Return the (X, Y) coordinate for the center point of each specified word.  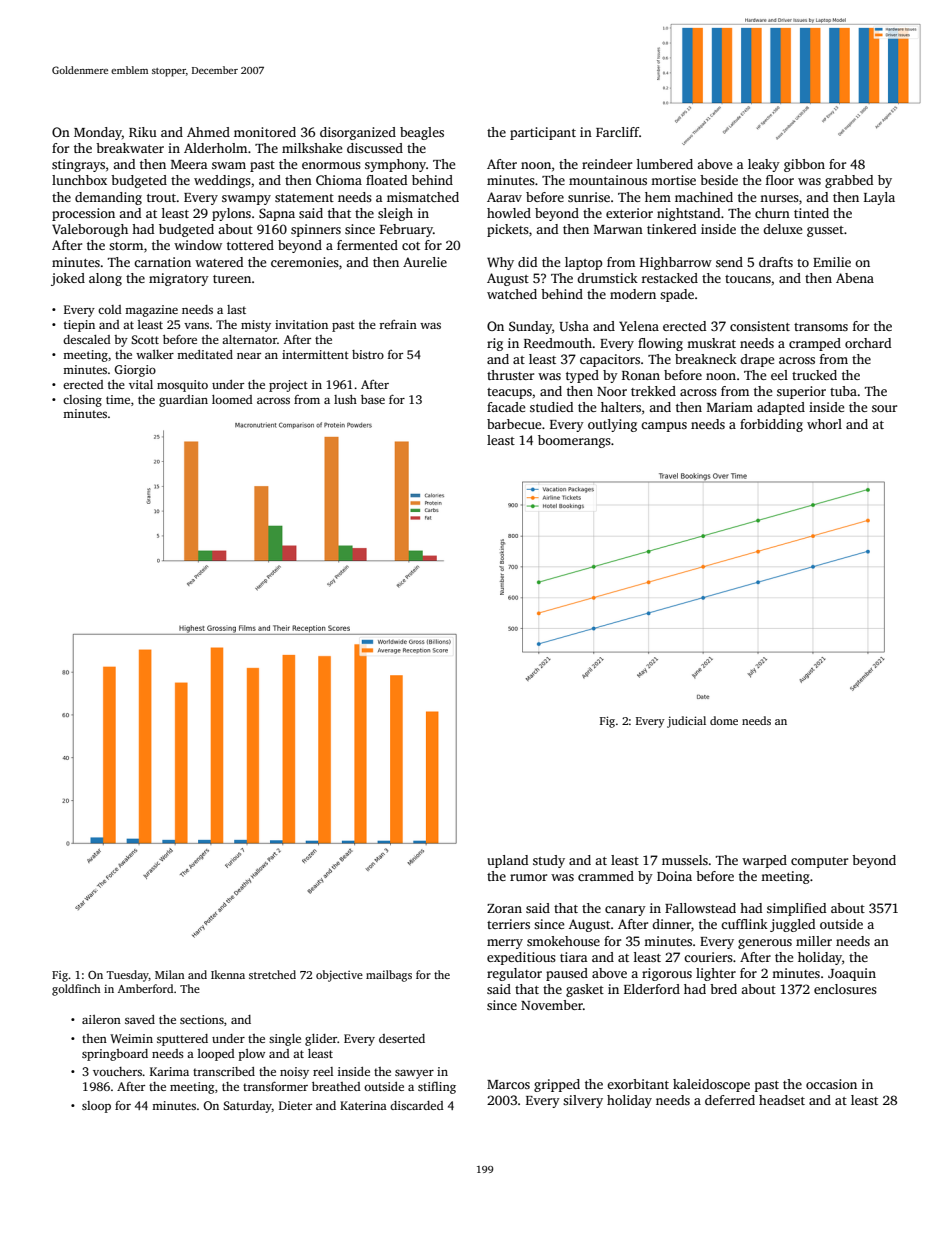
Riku (143, 132)
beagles (422, 133)
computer (819, 862)
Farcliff (617, 132)
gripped (557, 1085)
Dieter (295, 1105)
